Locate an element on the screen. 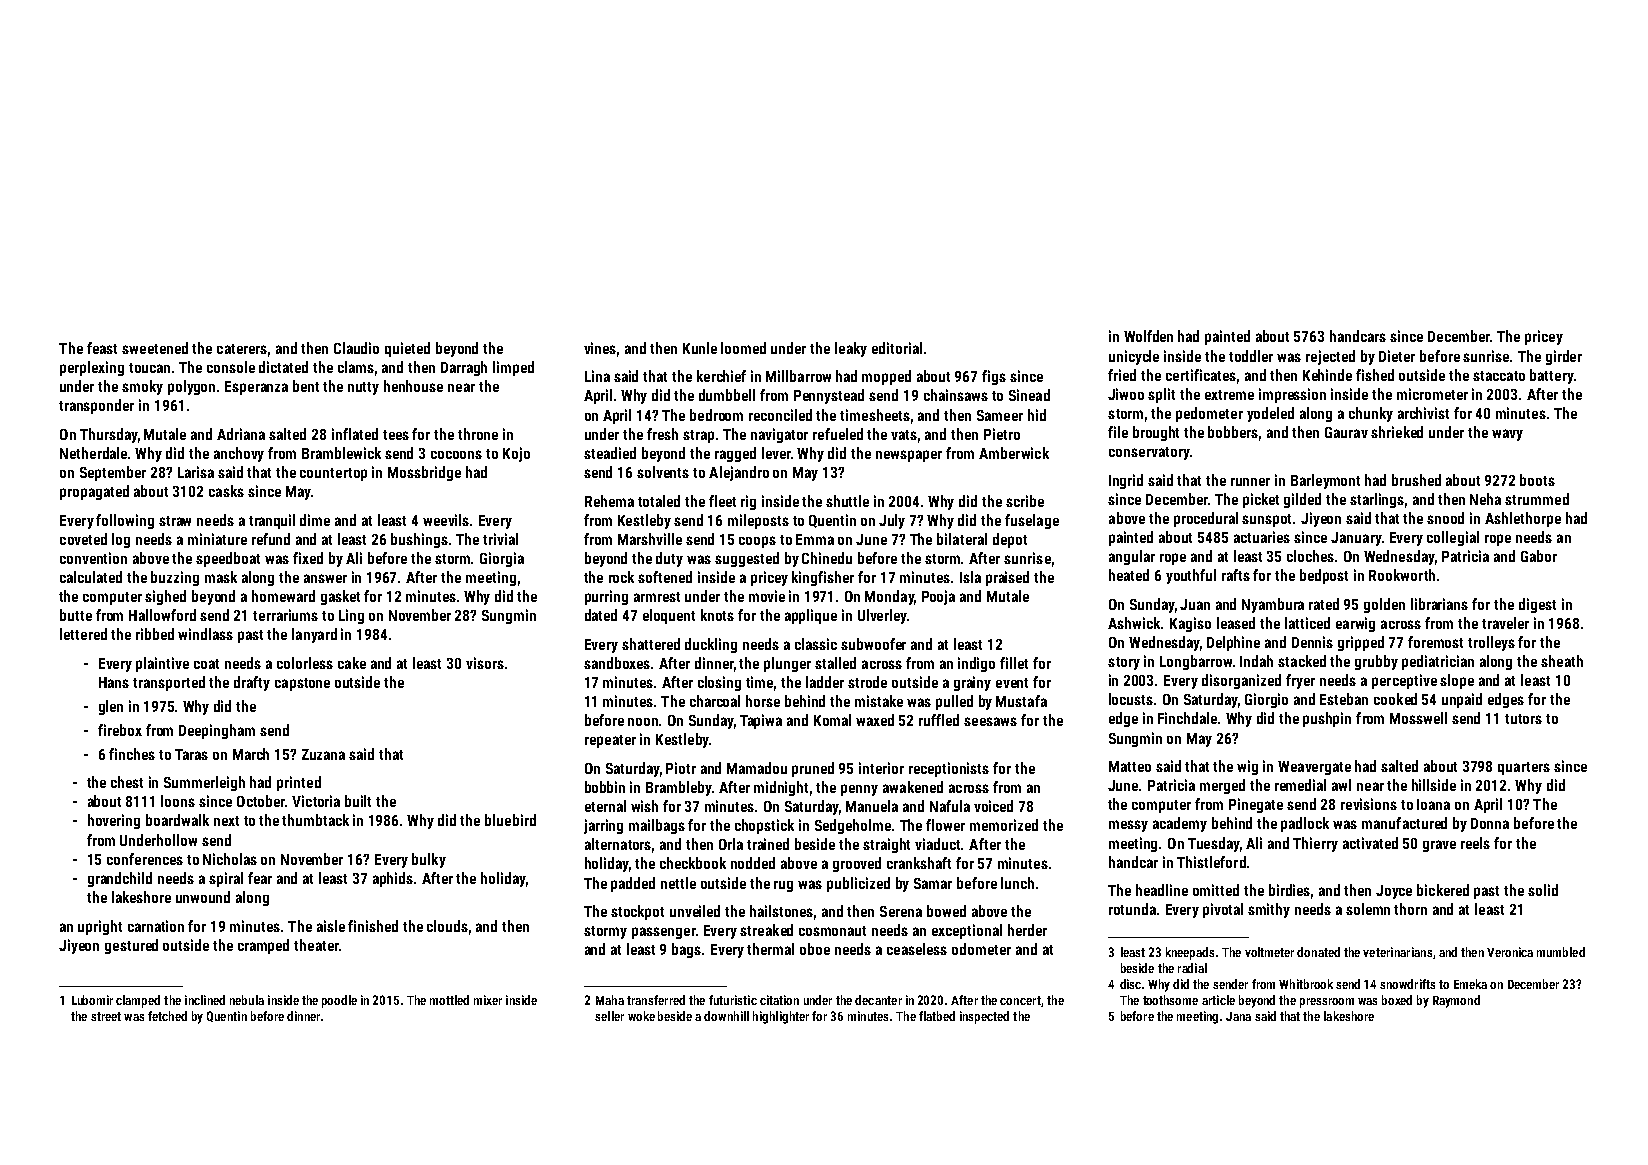 This screenshot has width=1648, height=1165. unwound is located at coordinates (203, 897).
